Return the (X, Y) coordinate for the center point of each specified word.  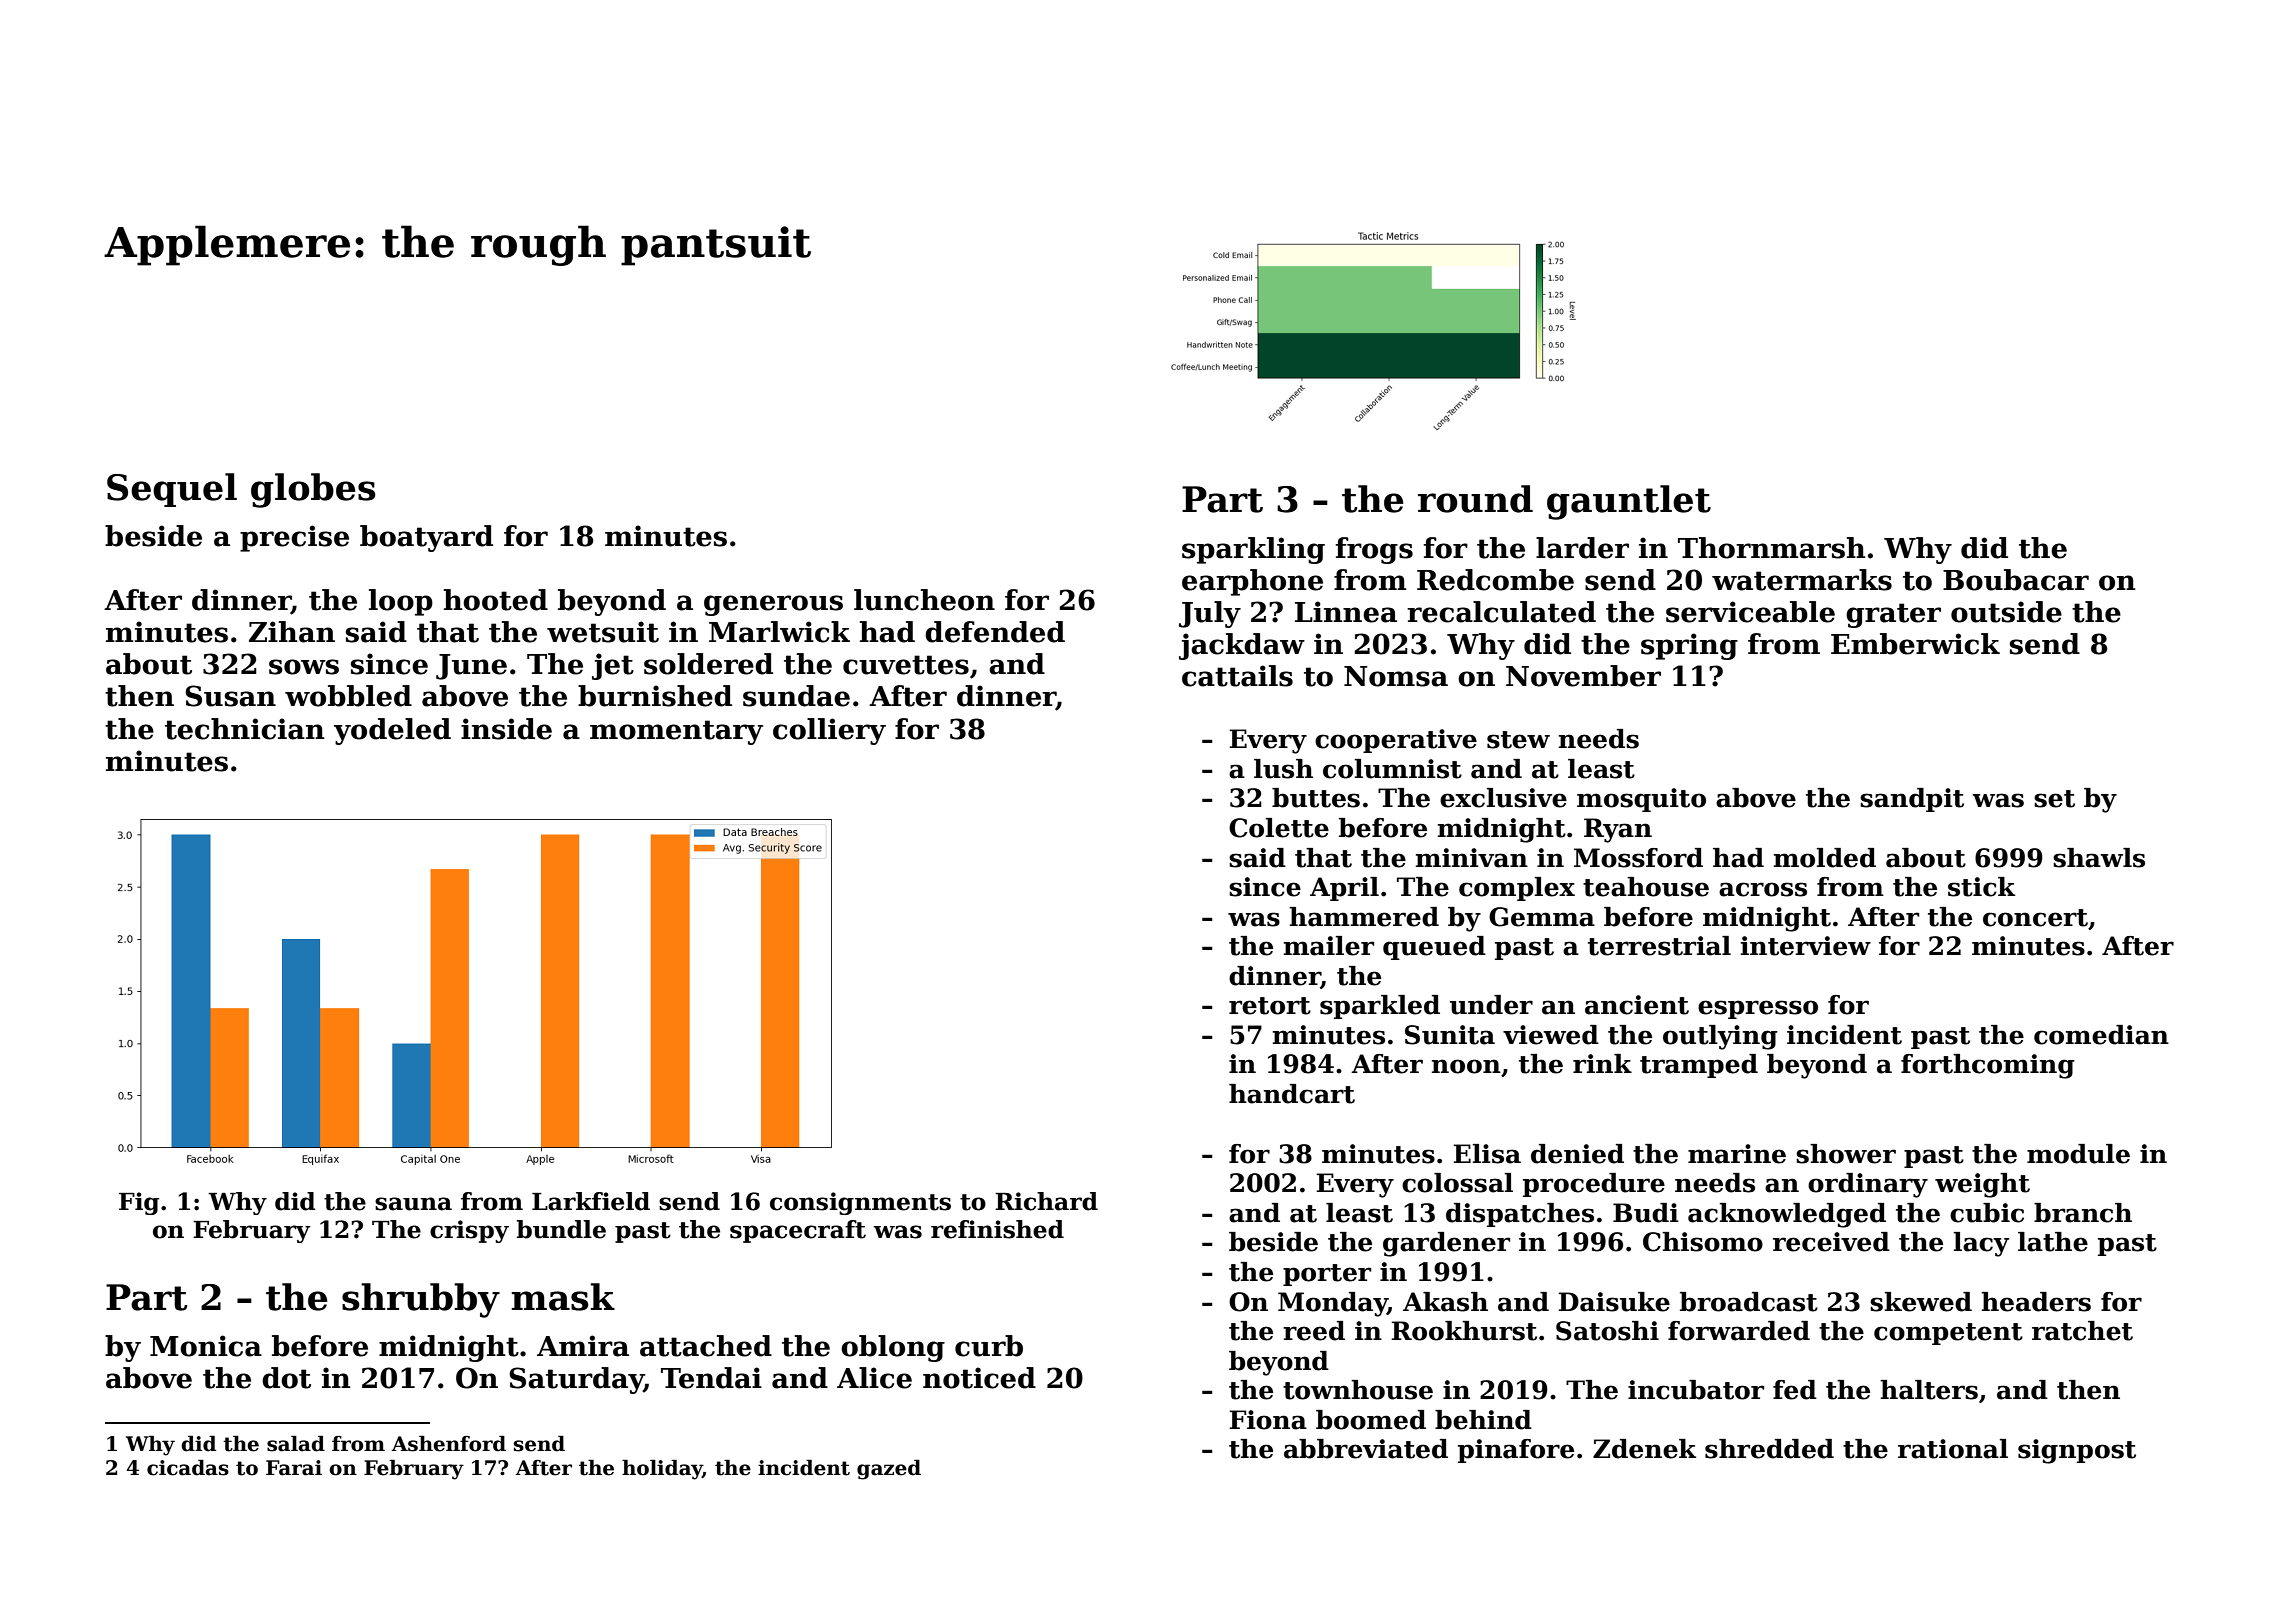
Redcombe (1495, 580)
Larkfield (591, 1201)
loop (401, 602)
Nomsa (1396, 676)
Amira (583, 1346)
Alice (874, 1378)
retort (1270, 1006)
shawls (2099, 858)
